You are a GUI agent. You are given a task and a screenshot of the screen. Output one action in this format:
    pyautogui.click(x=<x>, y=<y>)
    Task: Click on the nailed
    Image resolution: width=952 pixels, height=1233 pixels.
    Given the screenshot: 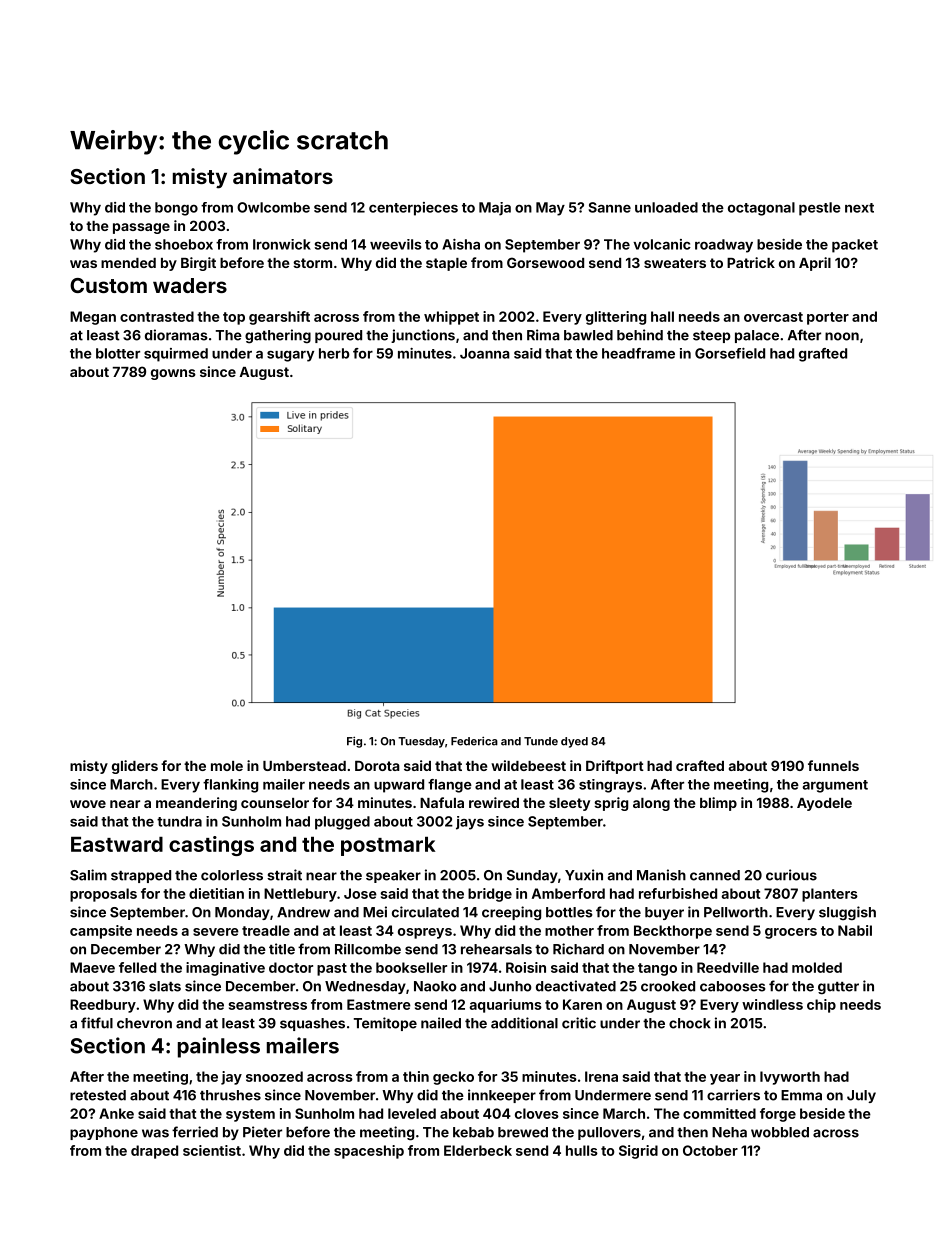 What is the action you would take?
    pyautogui.click(x=441, y=1023)
